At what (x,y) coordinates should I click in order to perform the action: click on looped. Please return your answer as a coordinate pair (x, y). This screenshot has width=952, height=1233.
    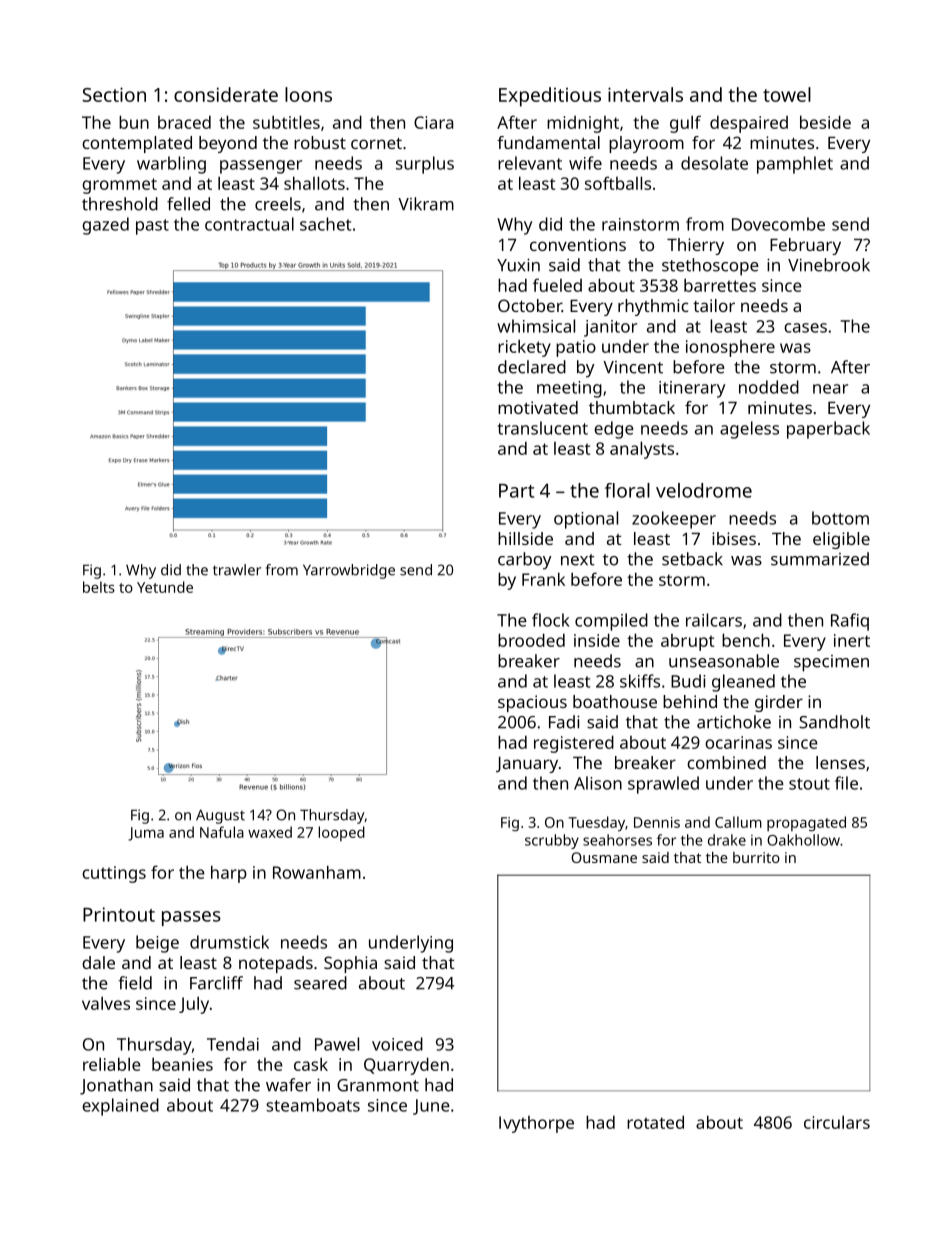
    Looking at the image, I should click on (341, 833).
